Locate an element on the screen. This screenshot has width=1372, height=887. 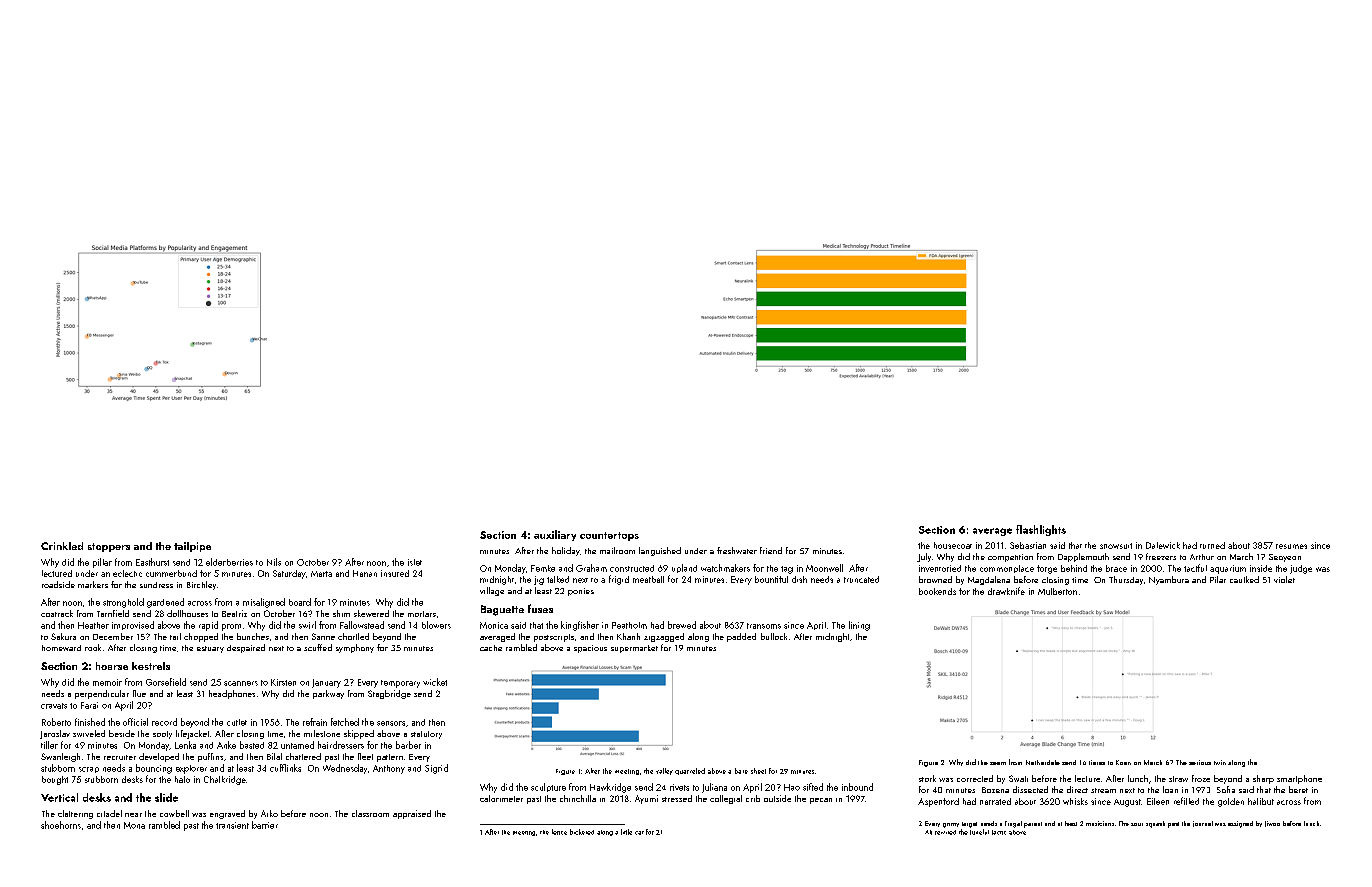
Mulberton is located at coordinates (1057, 591).
